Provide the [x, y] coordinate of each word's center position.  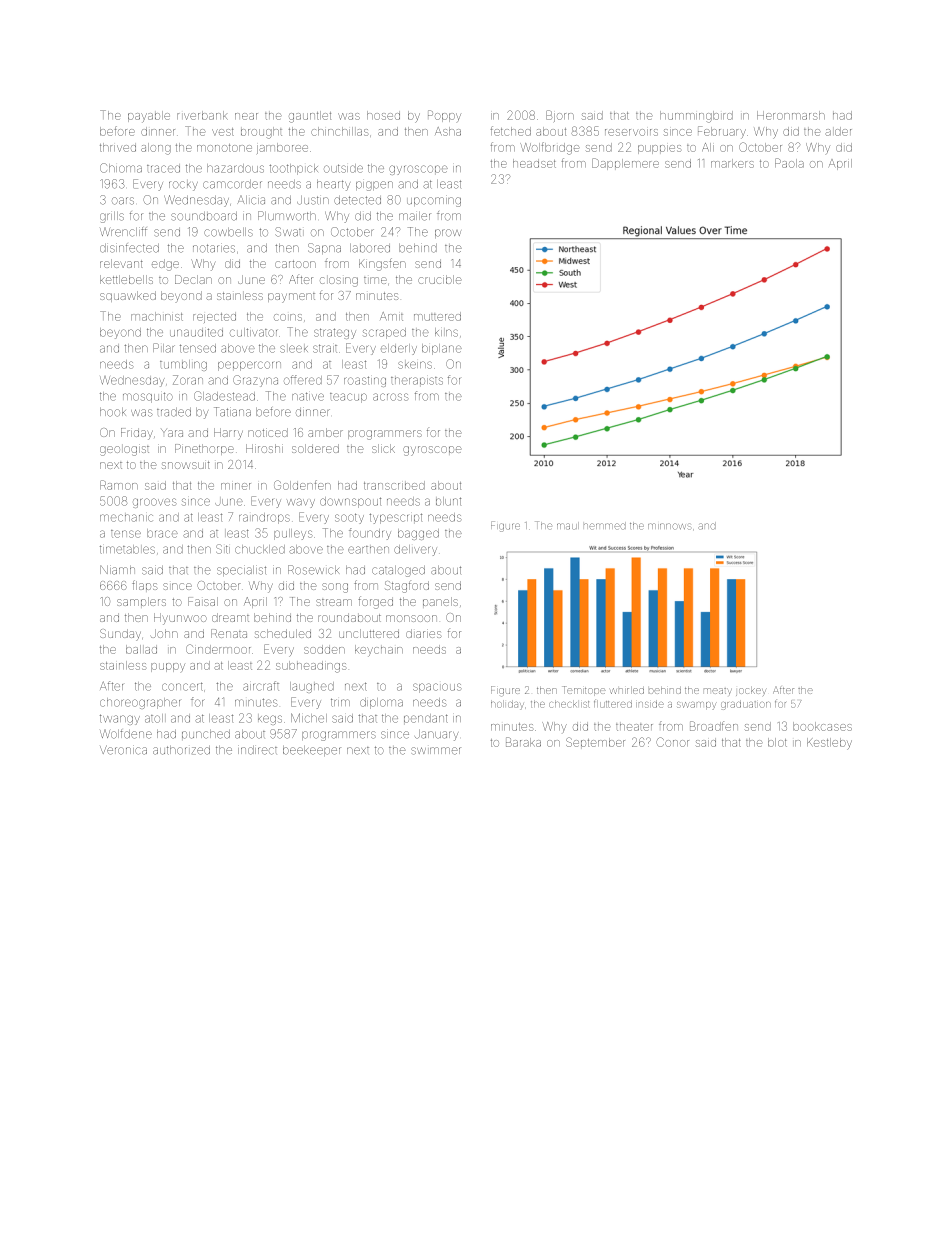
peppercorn [249, 366]
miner [236, 486]
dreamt [230, 617]
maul [568, 525]
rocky [183, 186]
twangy [120, 719]
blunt [448, 501]
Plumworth [287, 216]
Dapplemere [625, 164]
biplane [442, 349]
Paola [789, 163]
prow [448, 233]
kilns [446, 332]
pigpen [374, 186]
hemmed [605, 526]
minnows [669, 526]
